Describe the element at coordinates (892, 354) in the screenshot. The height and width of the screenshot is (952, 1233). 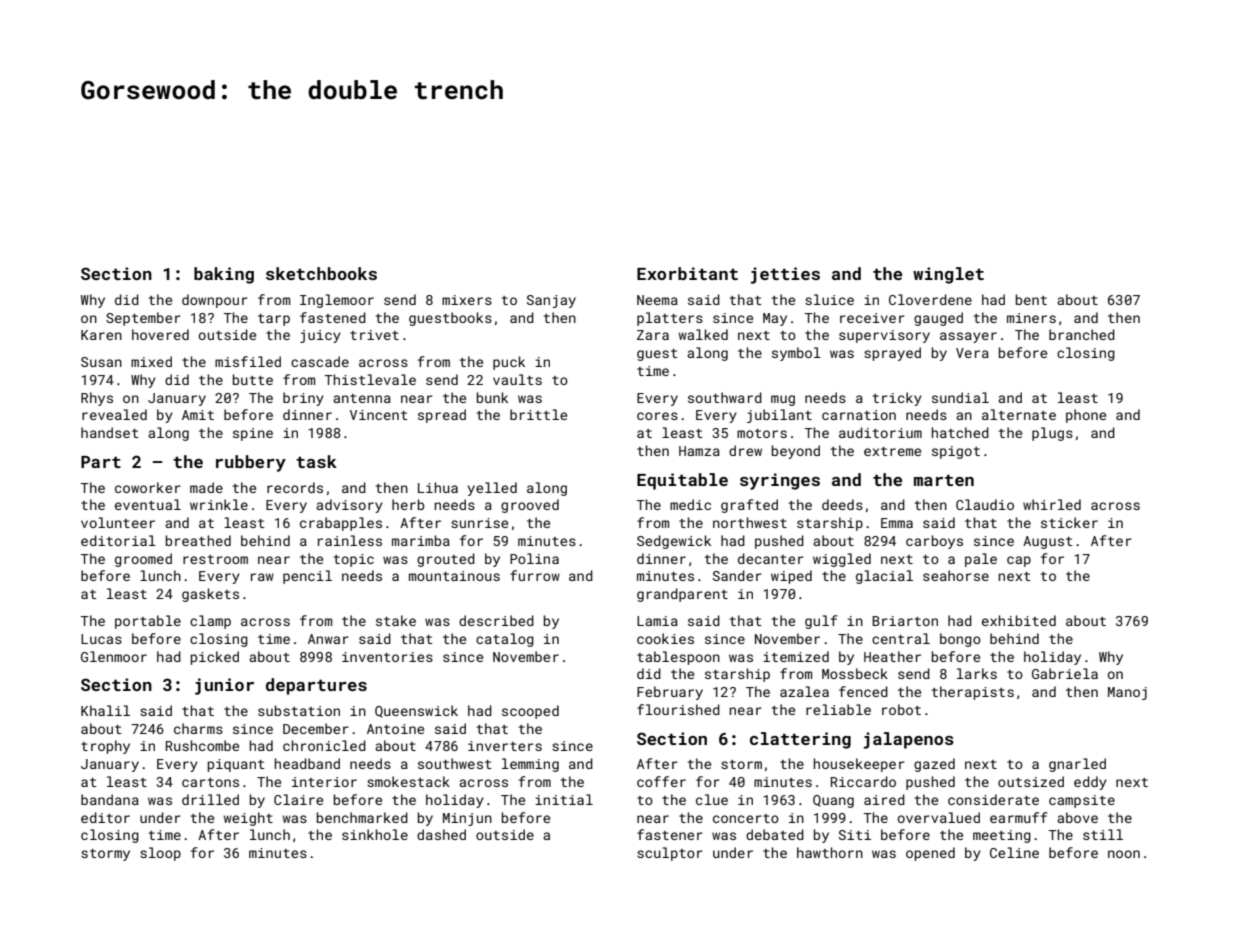
I see `sprayed` at that location.
